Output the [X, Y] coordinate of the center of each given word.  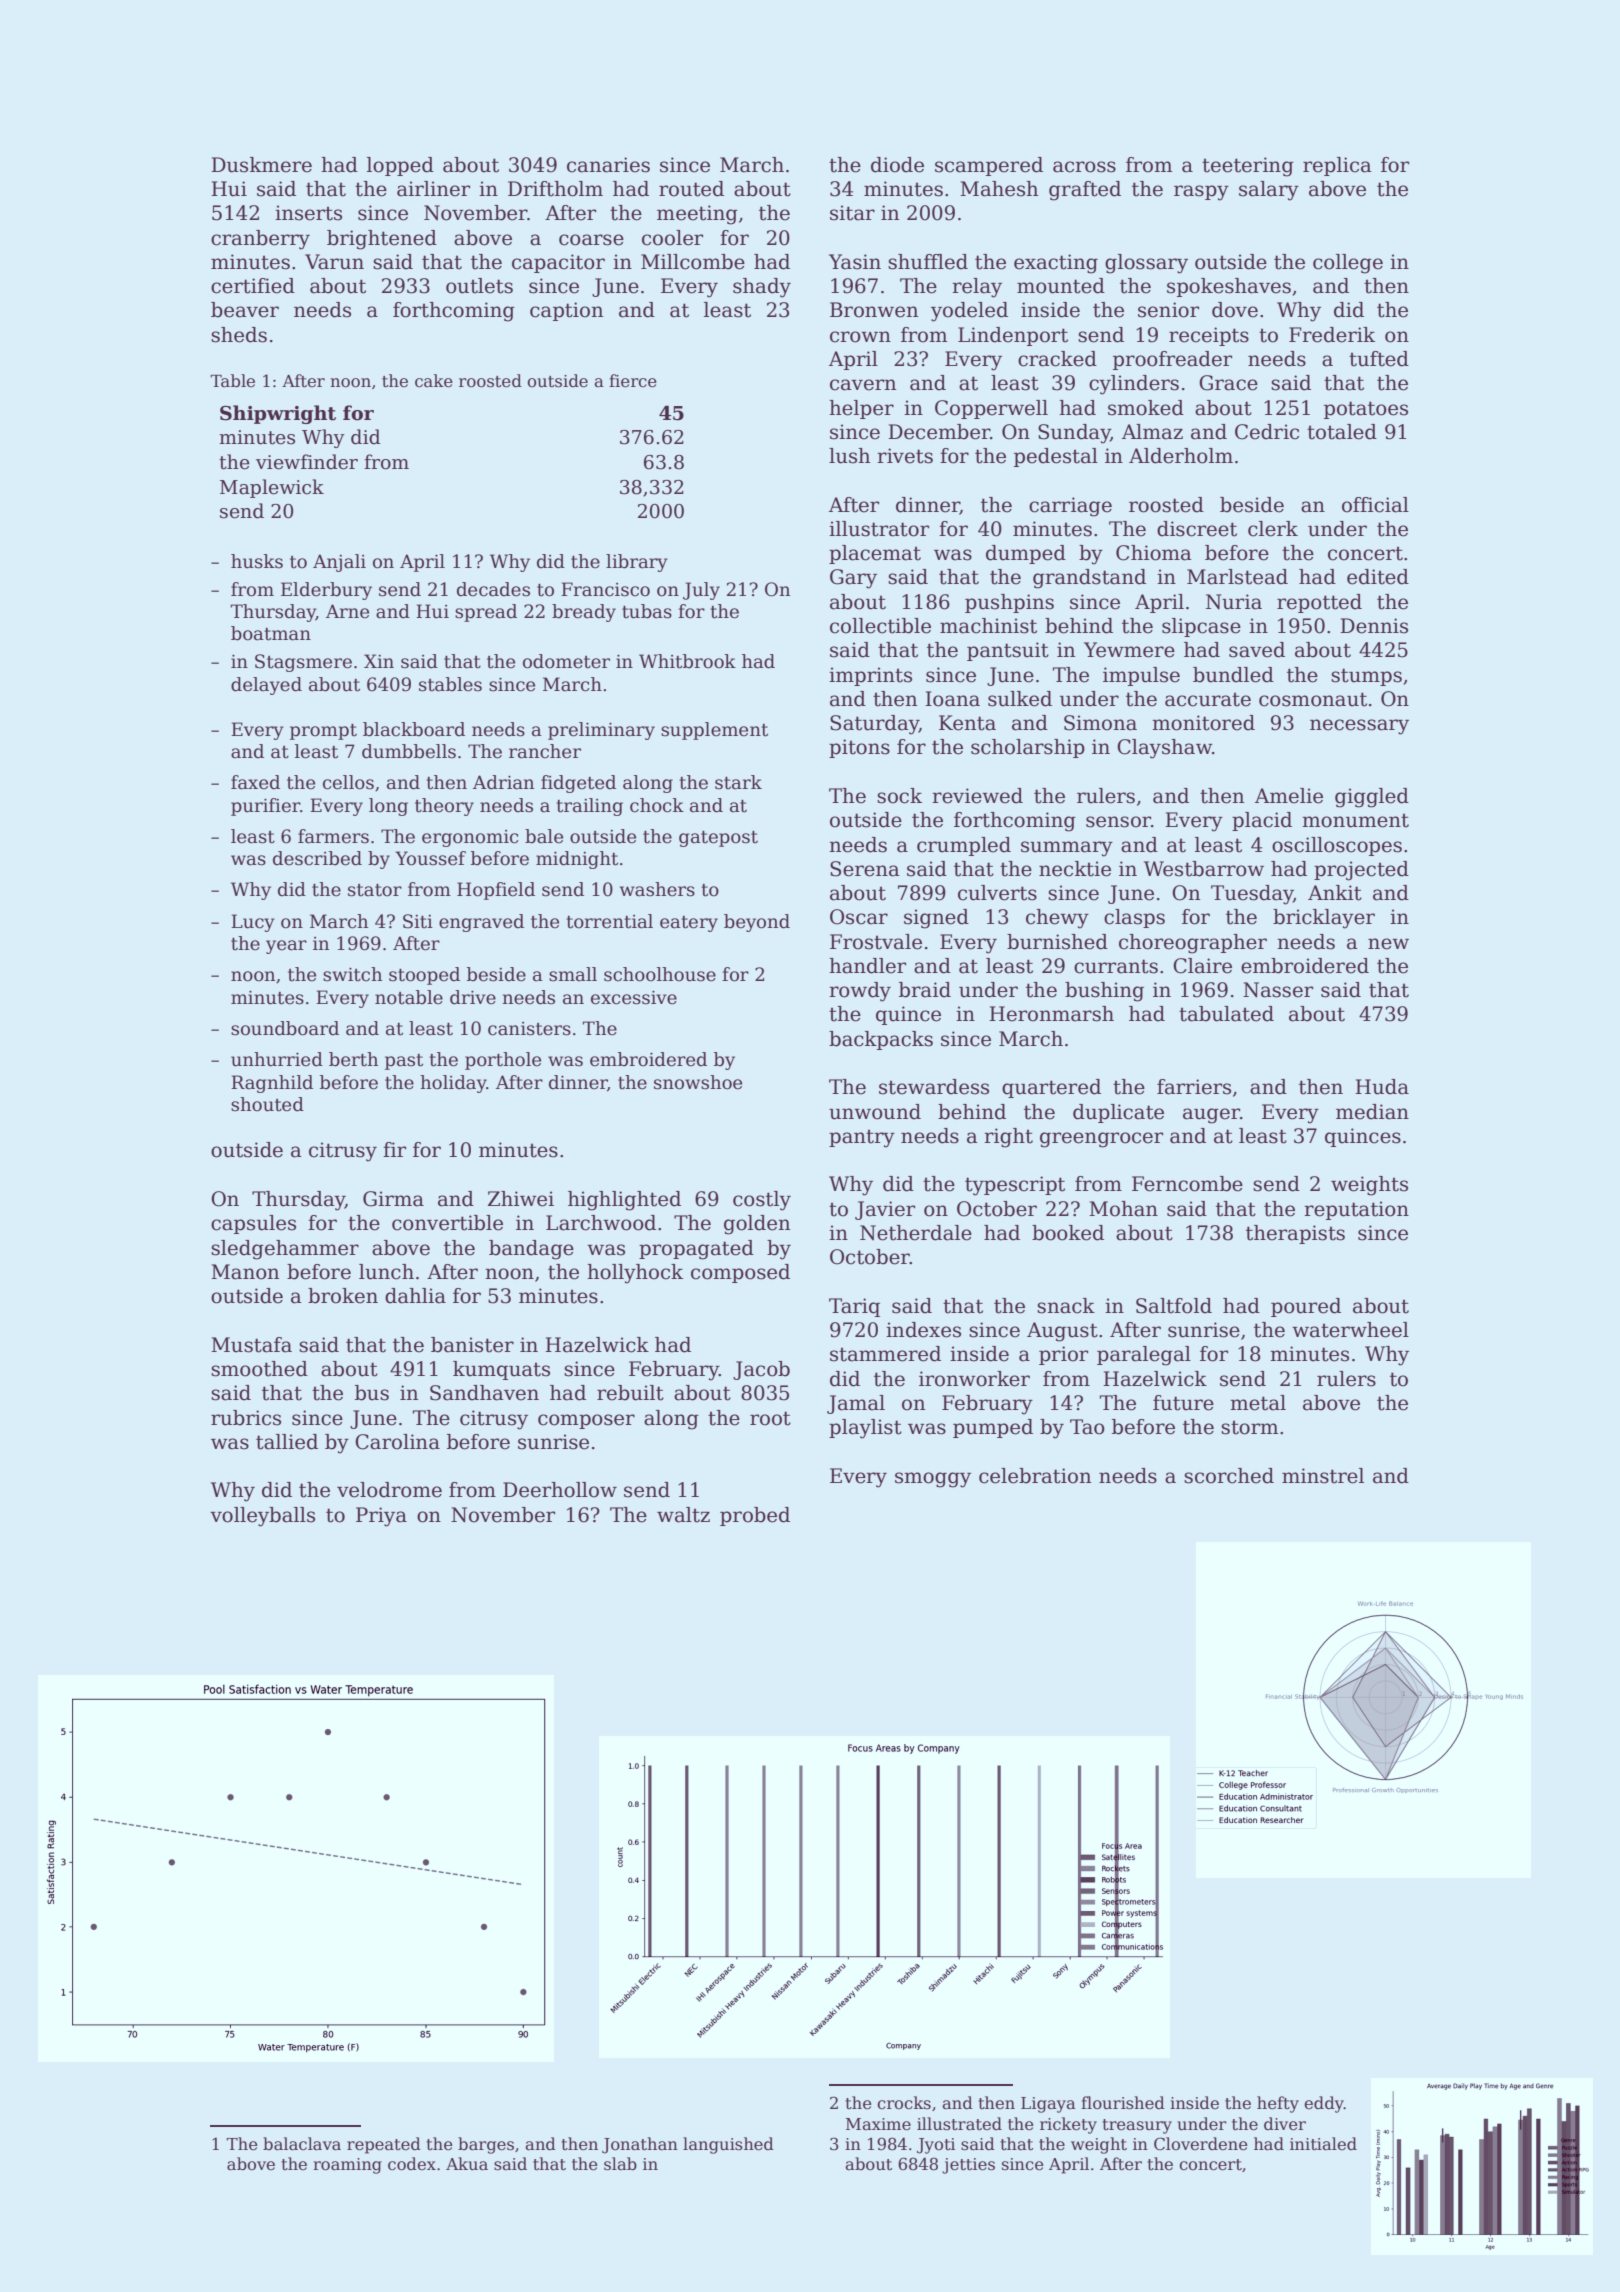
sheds [239, 335]
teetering [1248, 167]
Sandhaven [484, 1393]
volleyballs [262, 1517]
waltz [683, 1515]
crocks [904, 2103]
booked [1068, 1233]
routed [691, 189]
